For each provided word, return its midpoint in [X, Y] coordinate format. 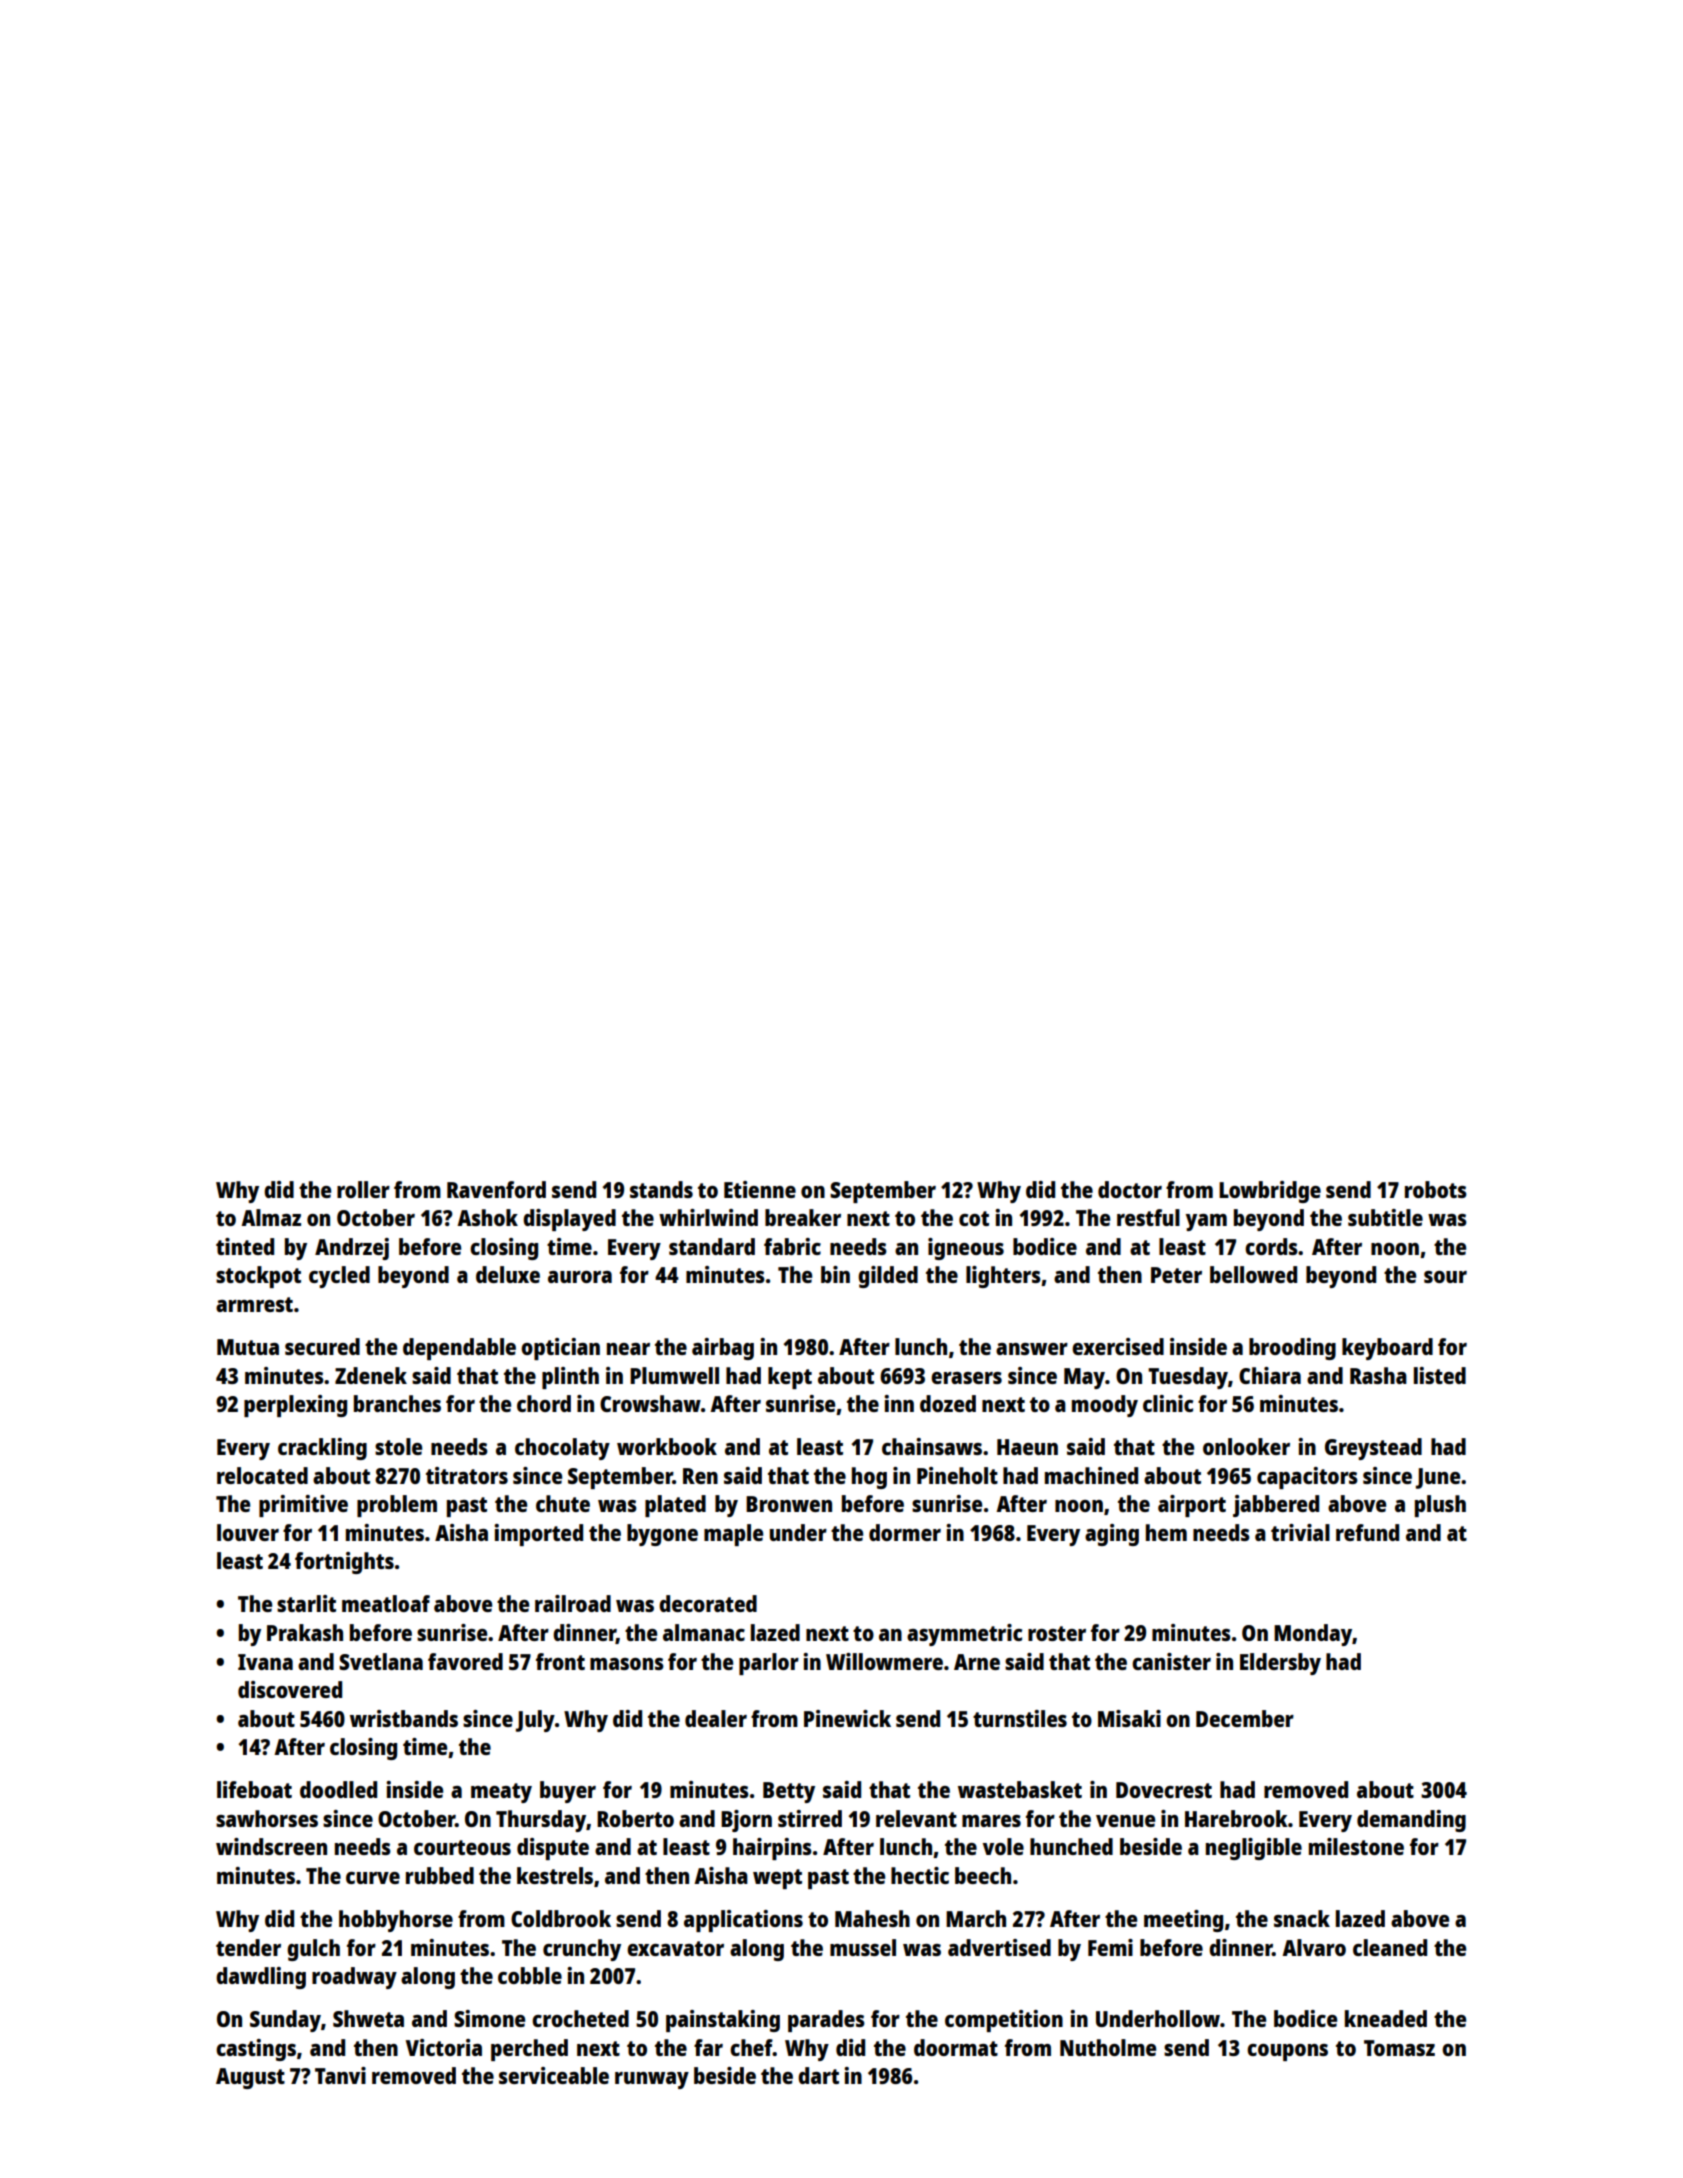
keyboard [1387, 1349]
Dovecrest [1164, 1790]
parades [826, 2021]
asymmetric [964, 1635]
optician [560, 1349]
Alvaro [1314, 1947]
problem [397, 1506]
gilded [888, 1277]
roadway [354, 1978]
